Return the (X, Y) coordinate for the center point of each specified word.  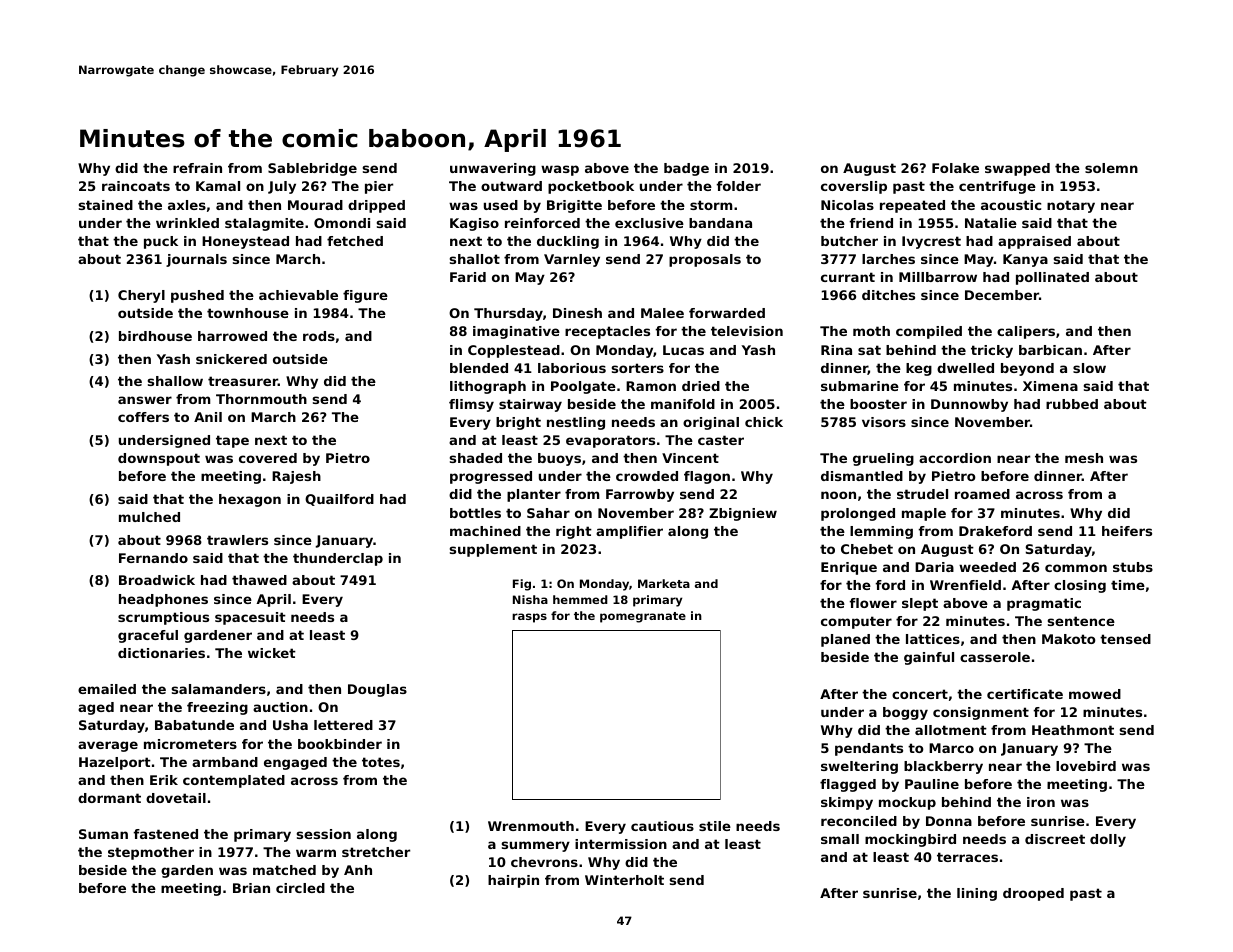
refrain (197, 168)
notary (1071, 206)
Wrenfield (965, 585)
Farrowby (640, 495)
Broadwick (157, 580)
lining (977, 894)
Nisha (530, 599)
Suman (103, 834)
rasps (529, 618)
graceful (148, 636)
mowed (1095, 694)
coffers (143, 417)
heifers (1127, 531)
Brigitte (574, 206)
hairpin (513, 881)
